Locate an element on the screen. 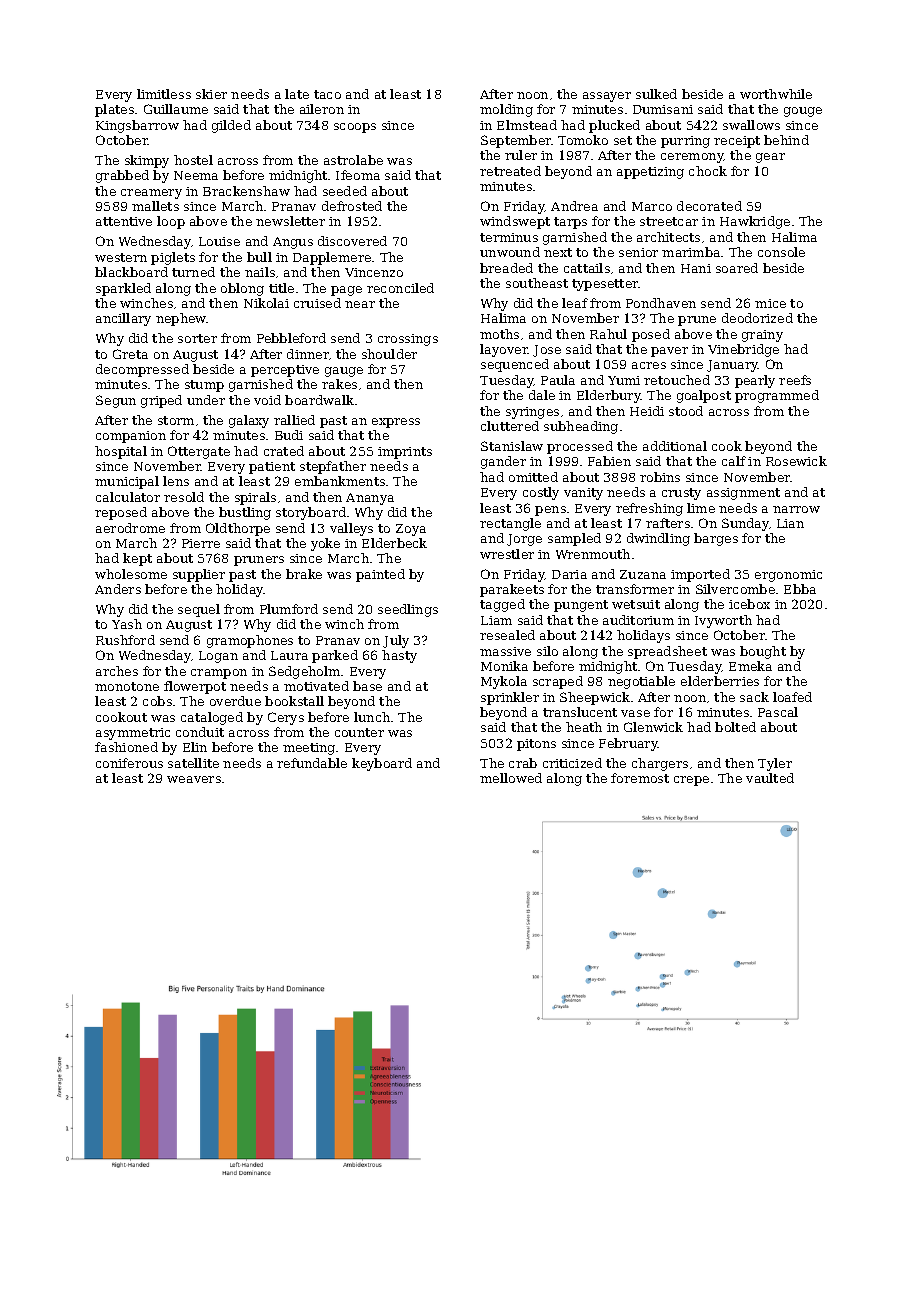 The width and height of the screenshot is (924, 1308). gouge is located at coordinates (803, 112).
